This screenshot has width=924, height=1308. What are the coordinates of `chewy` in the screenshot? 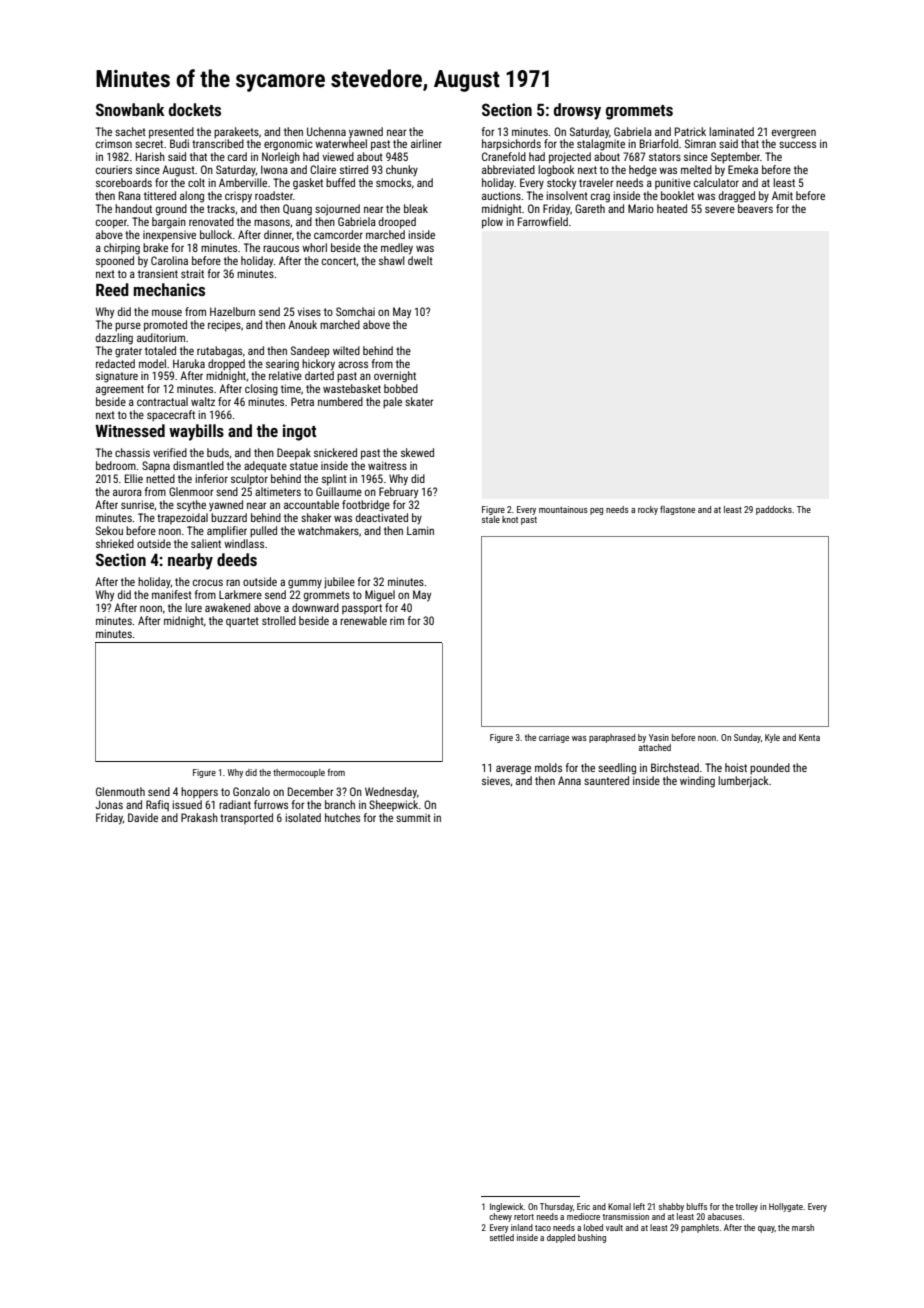 It's located at (500, 1217).
